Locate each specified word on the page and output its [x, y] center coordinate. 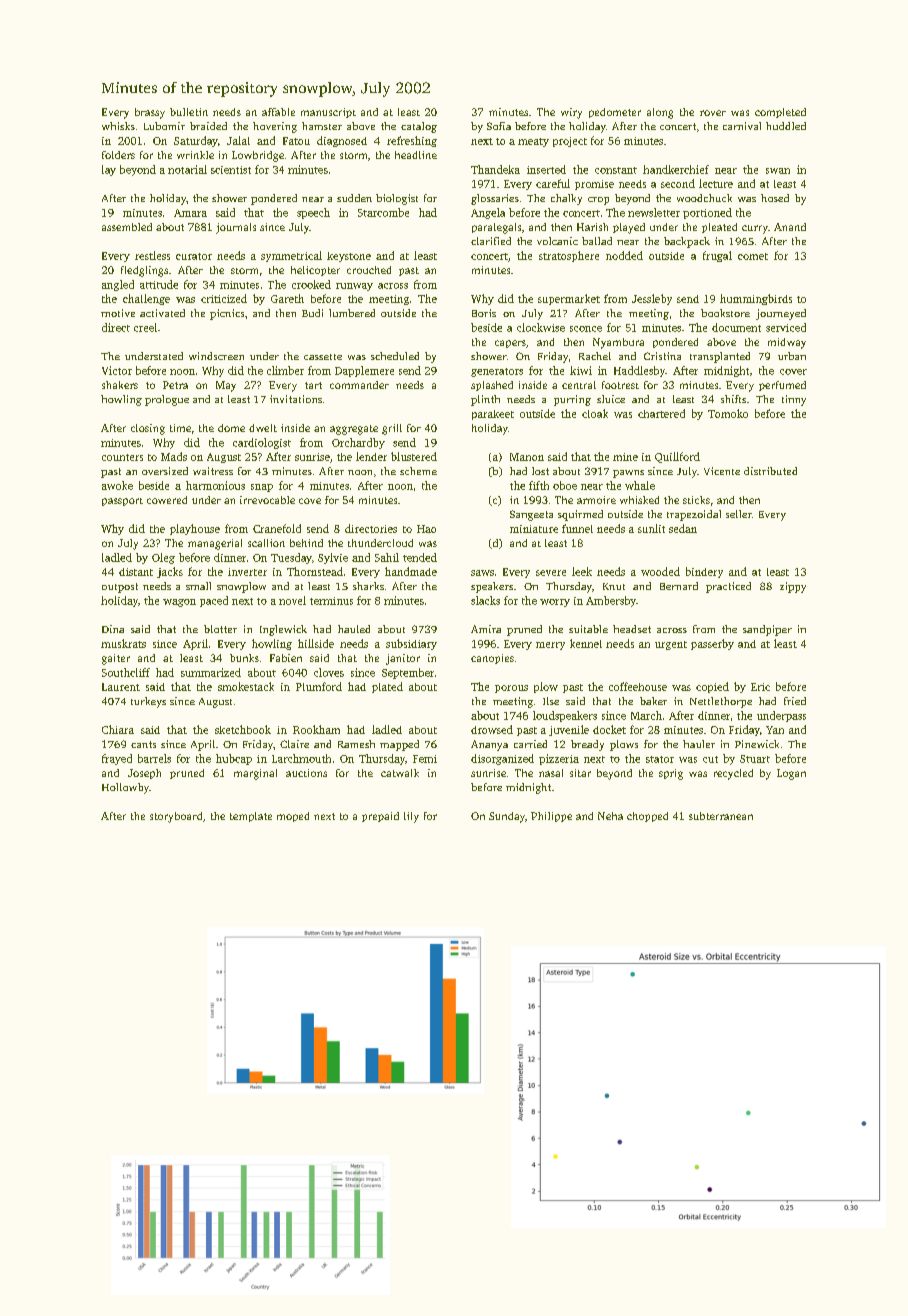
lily [411, 817]
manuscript [328, 113]
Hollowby [125, 788]
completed [780, 113]
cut [710, 759]
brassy [150, 113]
